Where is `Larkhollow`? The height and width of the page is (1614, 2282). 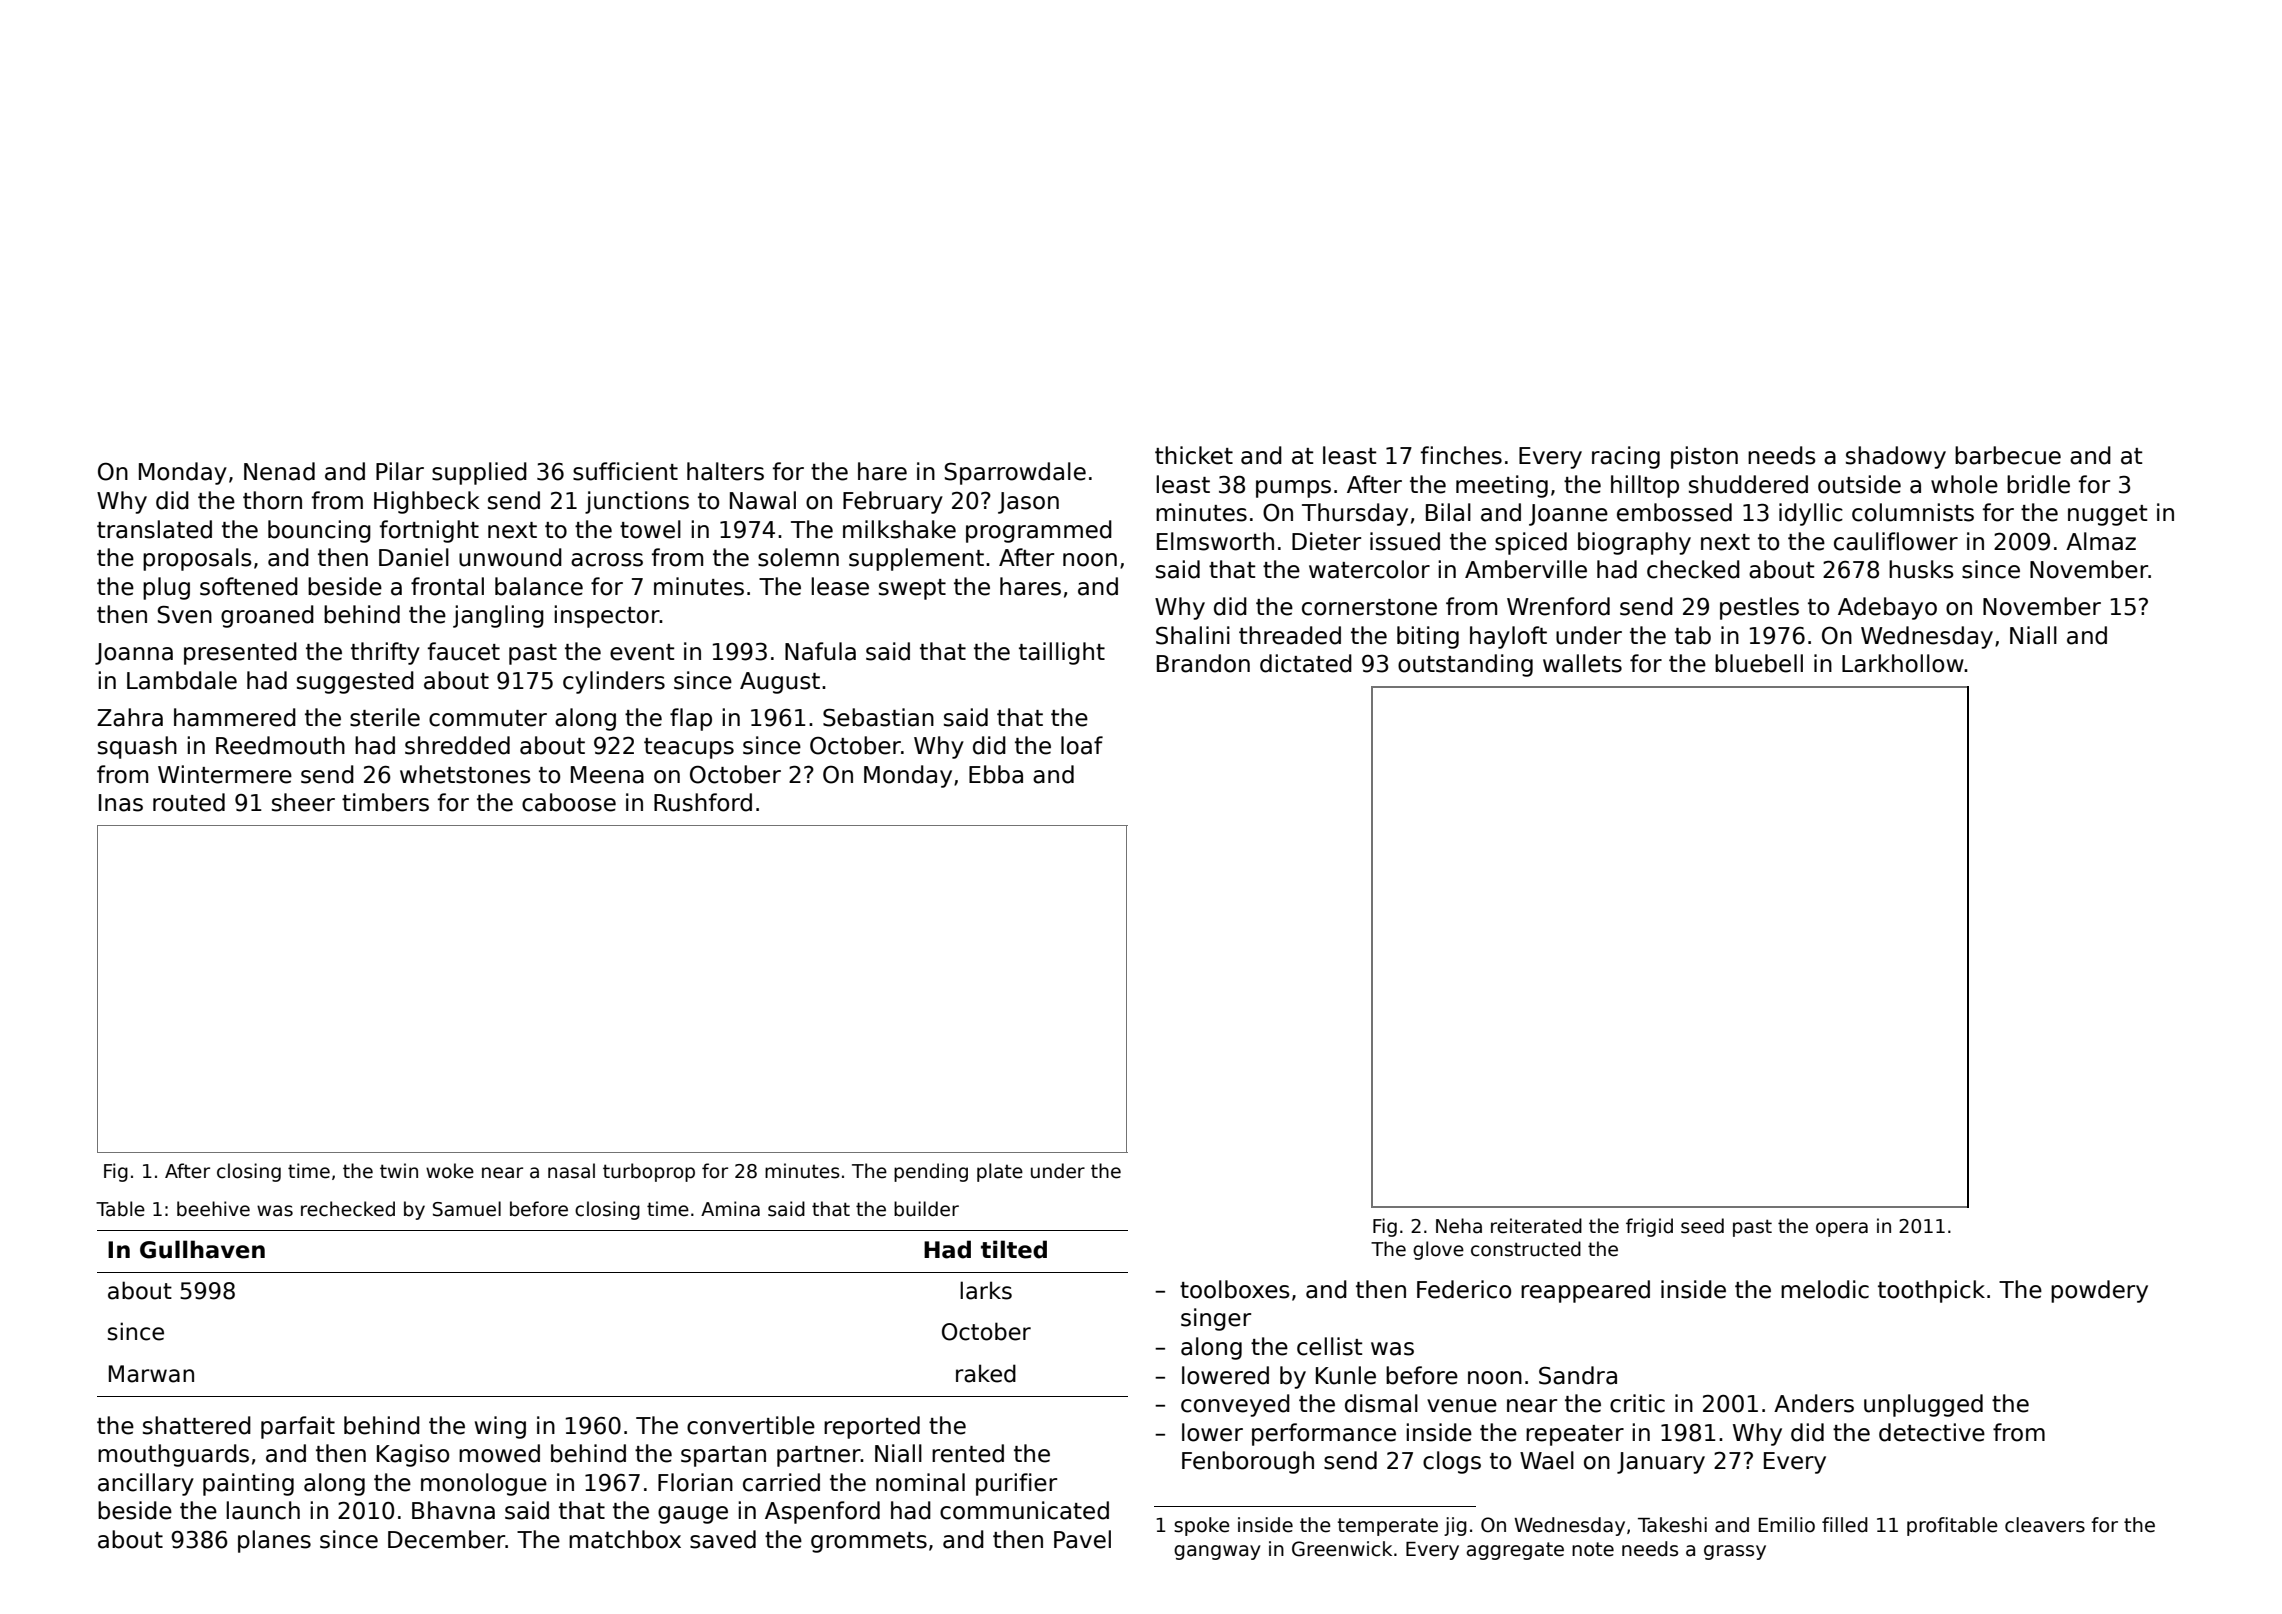
Larkhollow is located at coordinates (1903, 663).
